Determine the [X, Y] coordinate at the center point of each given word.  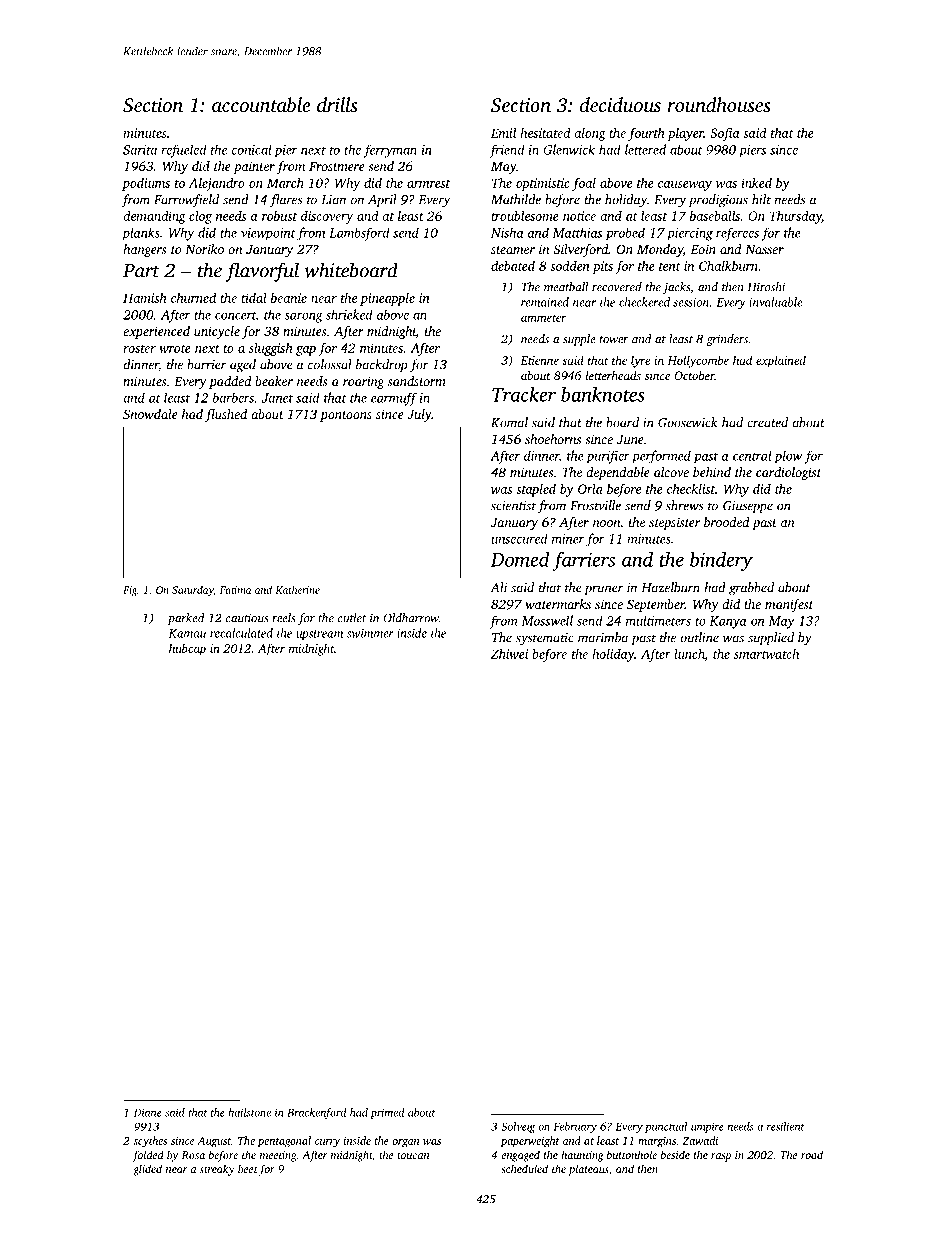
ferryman [390, 151]
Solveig [518, 1127]
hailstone [249, 1112]
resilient [786, 1126]
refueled [184, 151]
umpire [707, 1127]
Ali [498, 587]
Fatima [235, 590]
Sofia [725, 134]
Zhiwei [509, 654]
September [656, 605]
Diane [148, 1112]
